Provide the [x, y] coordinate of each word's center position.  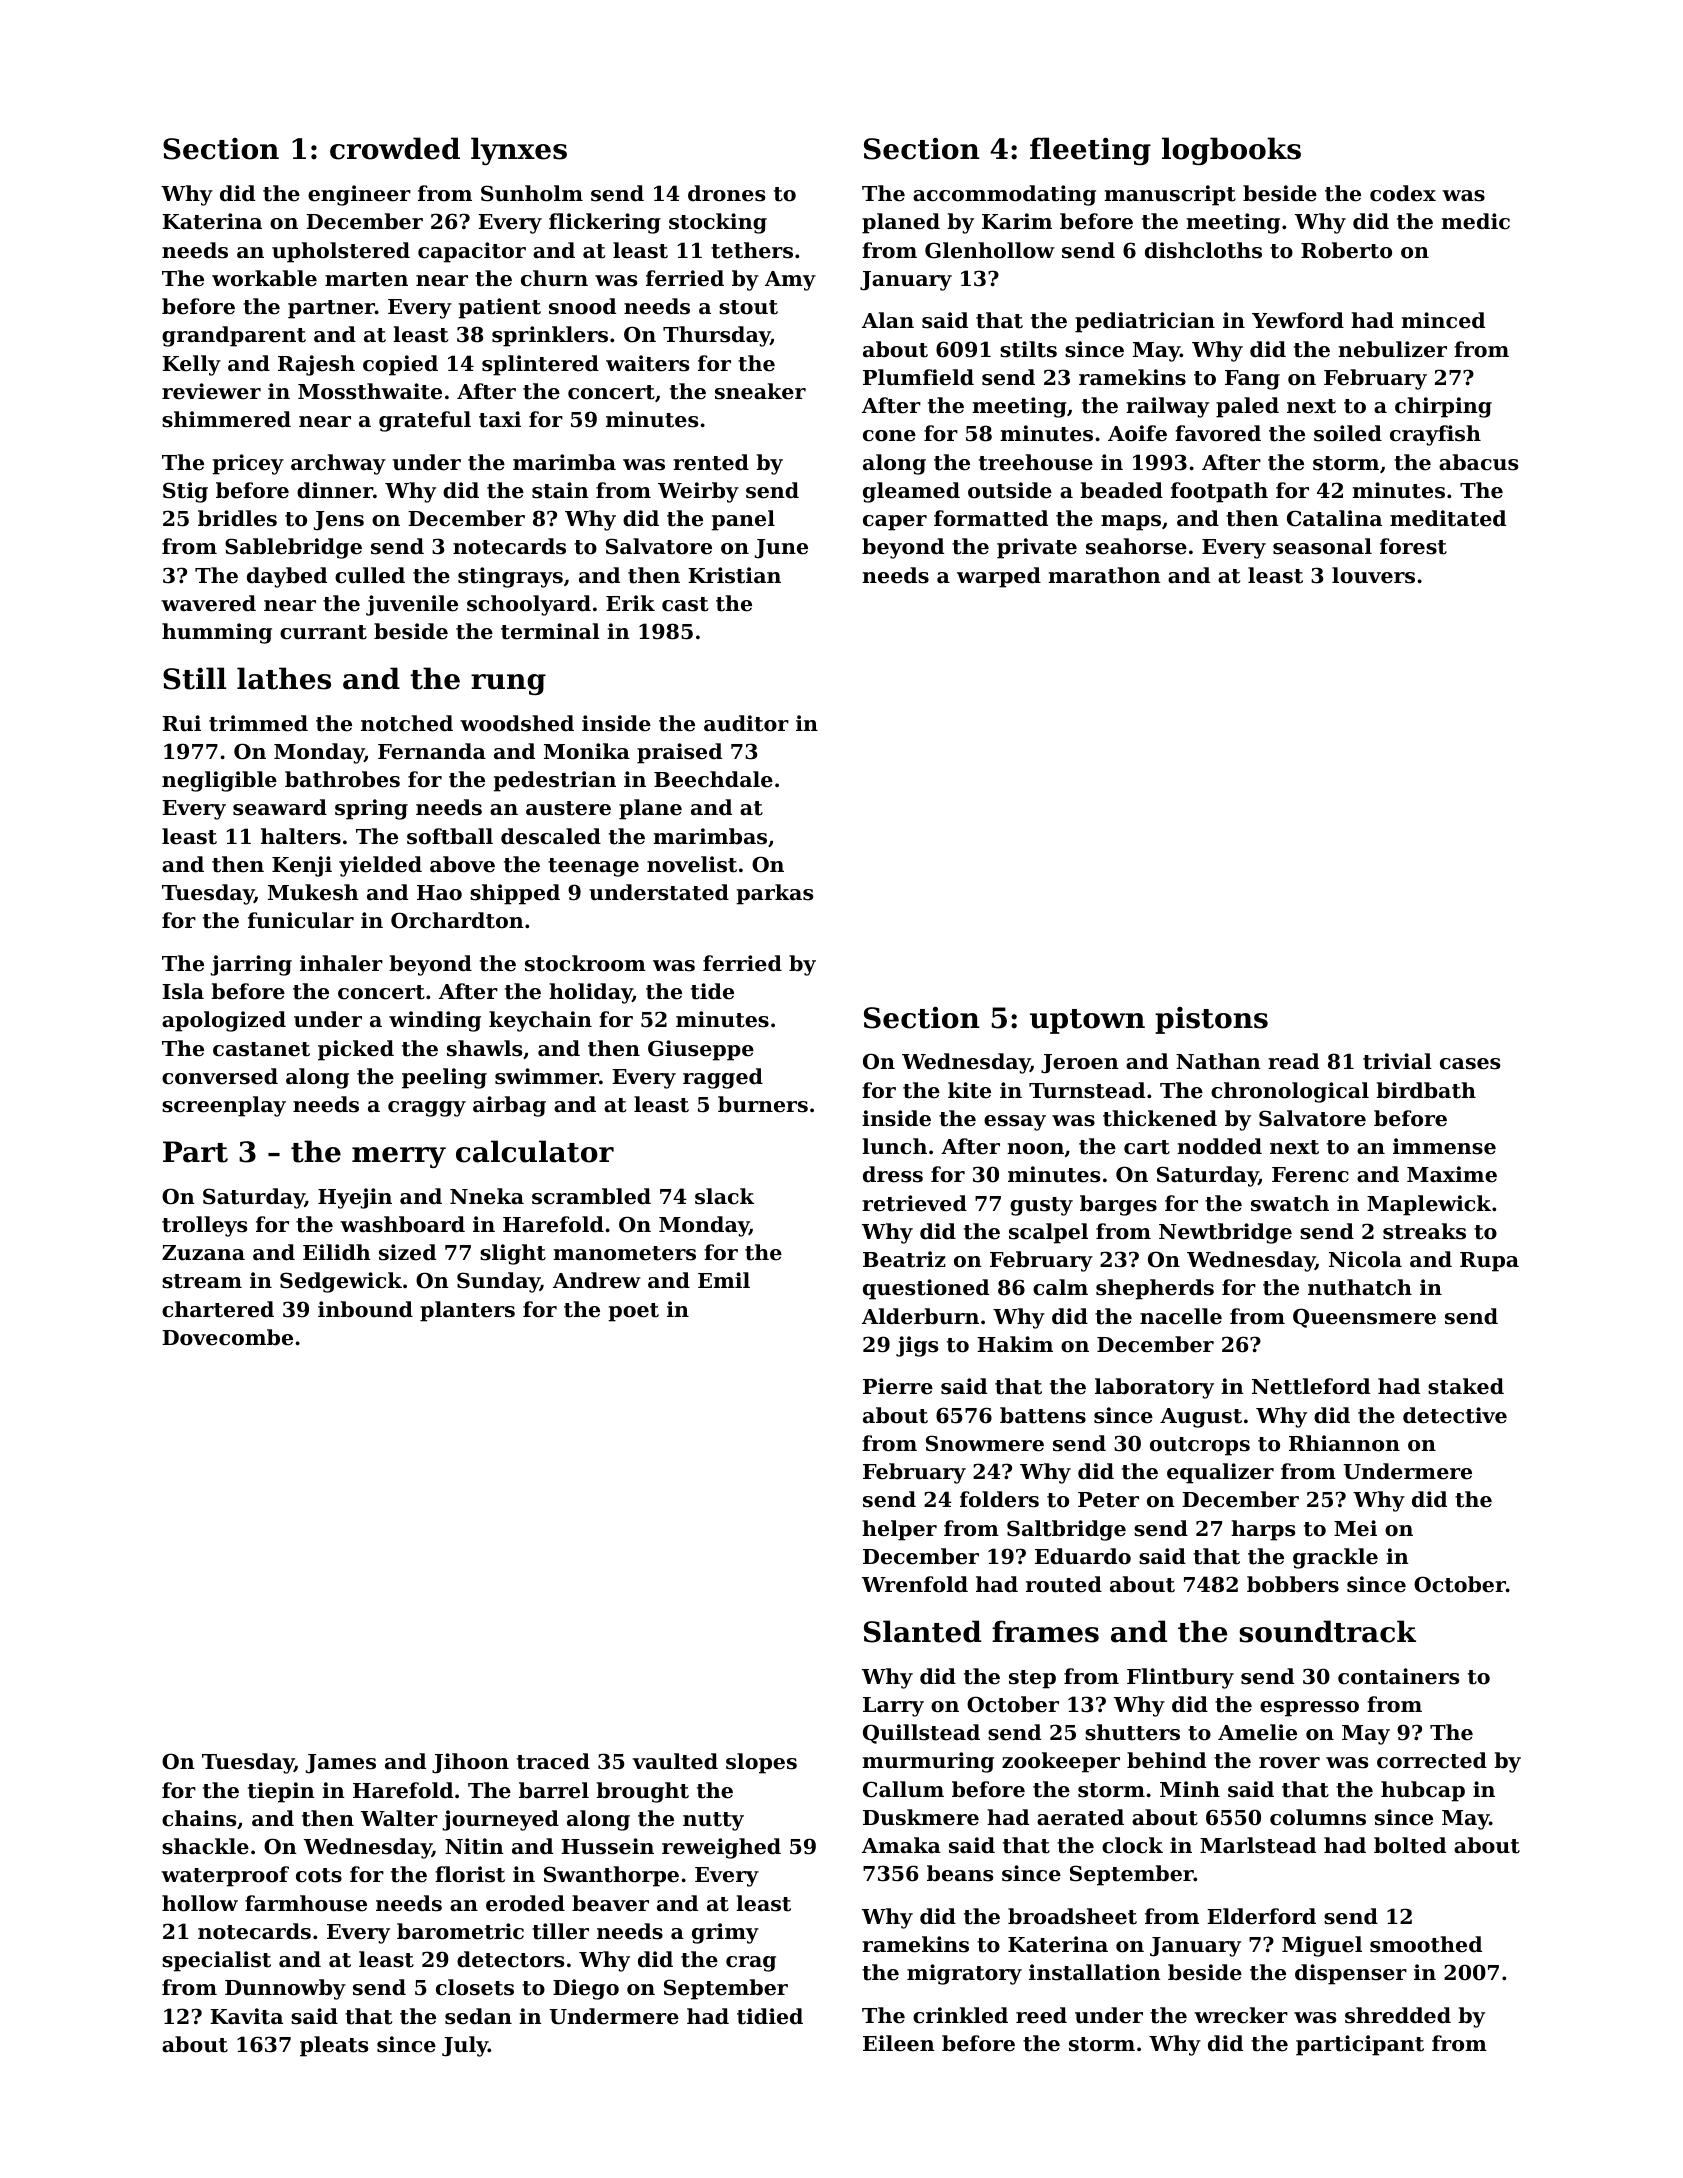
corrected [1432, 1760]
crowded [395, 148]
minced [1443, 320]
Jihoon [470, 1763]
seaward [280, 807]
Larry [893, 1707]
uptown [1087, 1021]
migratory [964, 1974]
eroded [525, 1903]
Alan [888, 320]
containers [1398, 1676]
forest [1413, 546]
